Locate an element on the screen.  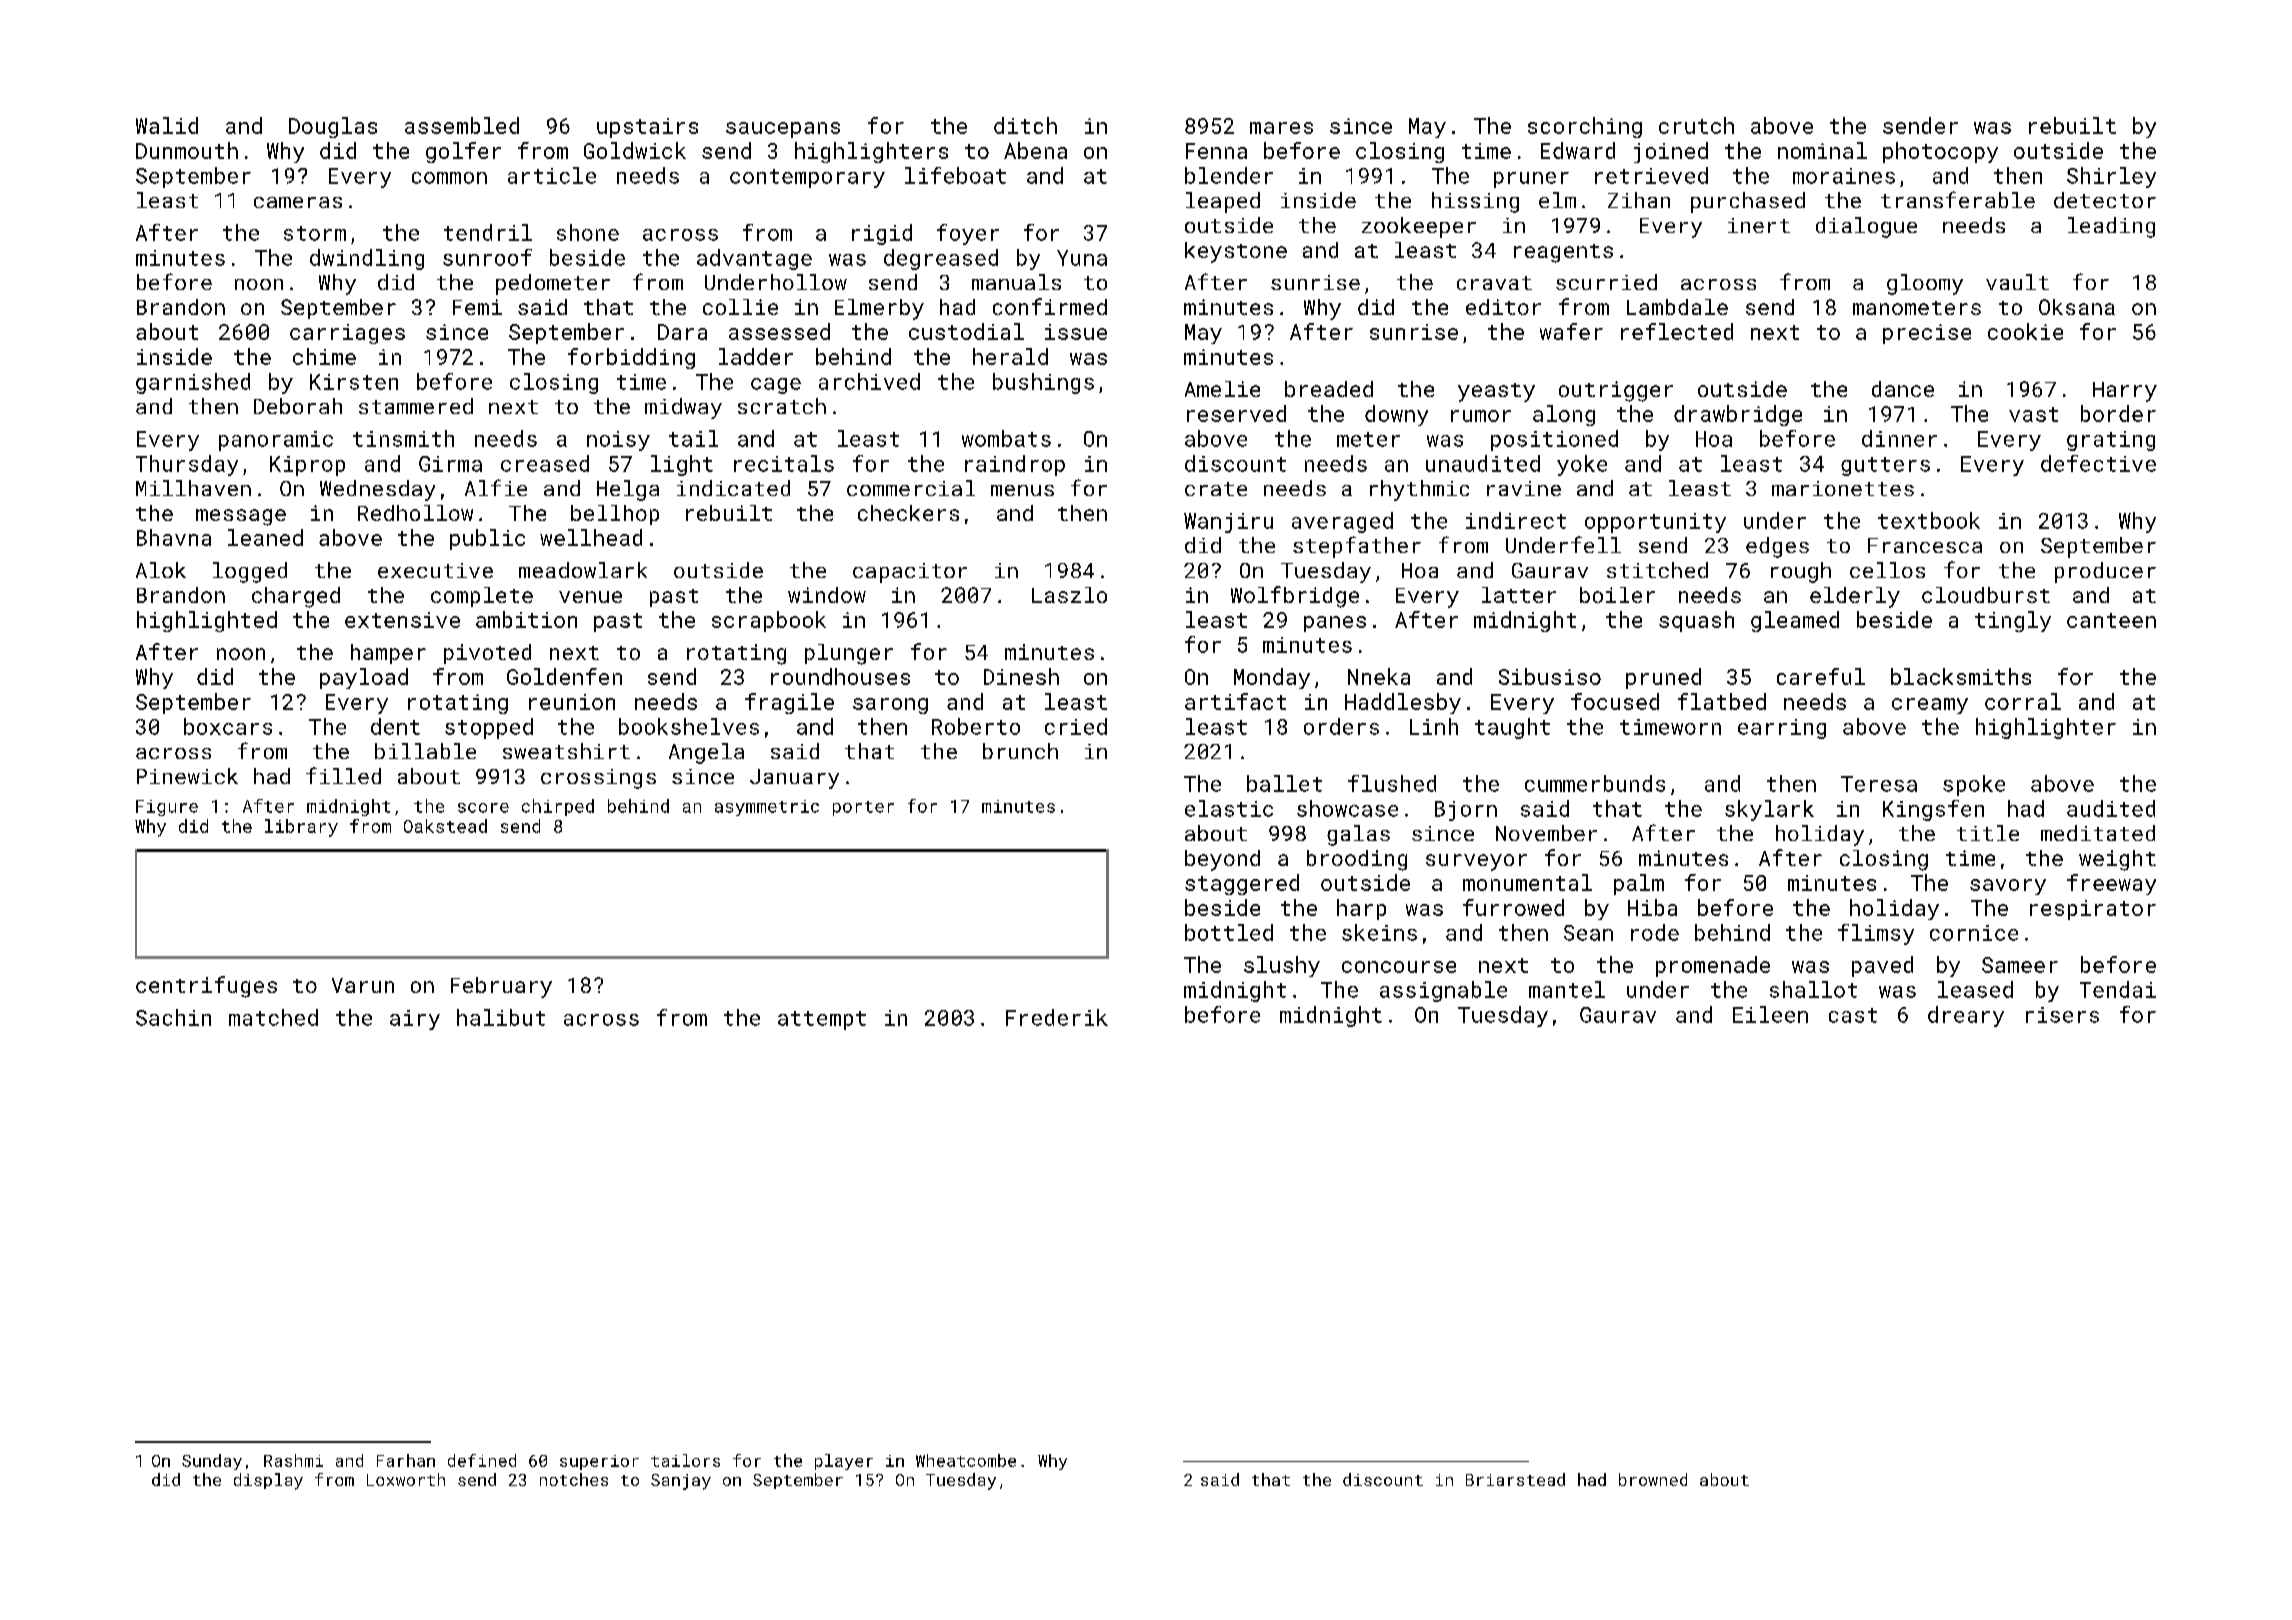
display is located at coordinates (268, 1481).
